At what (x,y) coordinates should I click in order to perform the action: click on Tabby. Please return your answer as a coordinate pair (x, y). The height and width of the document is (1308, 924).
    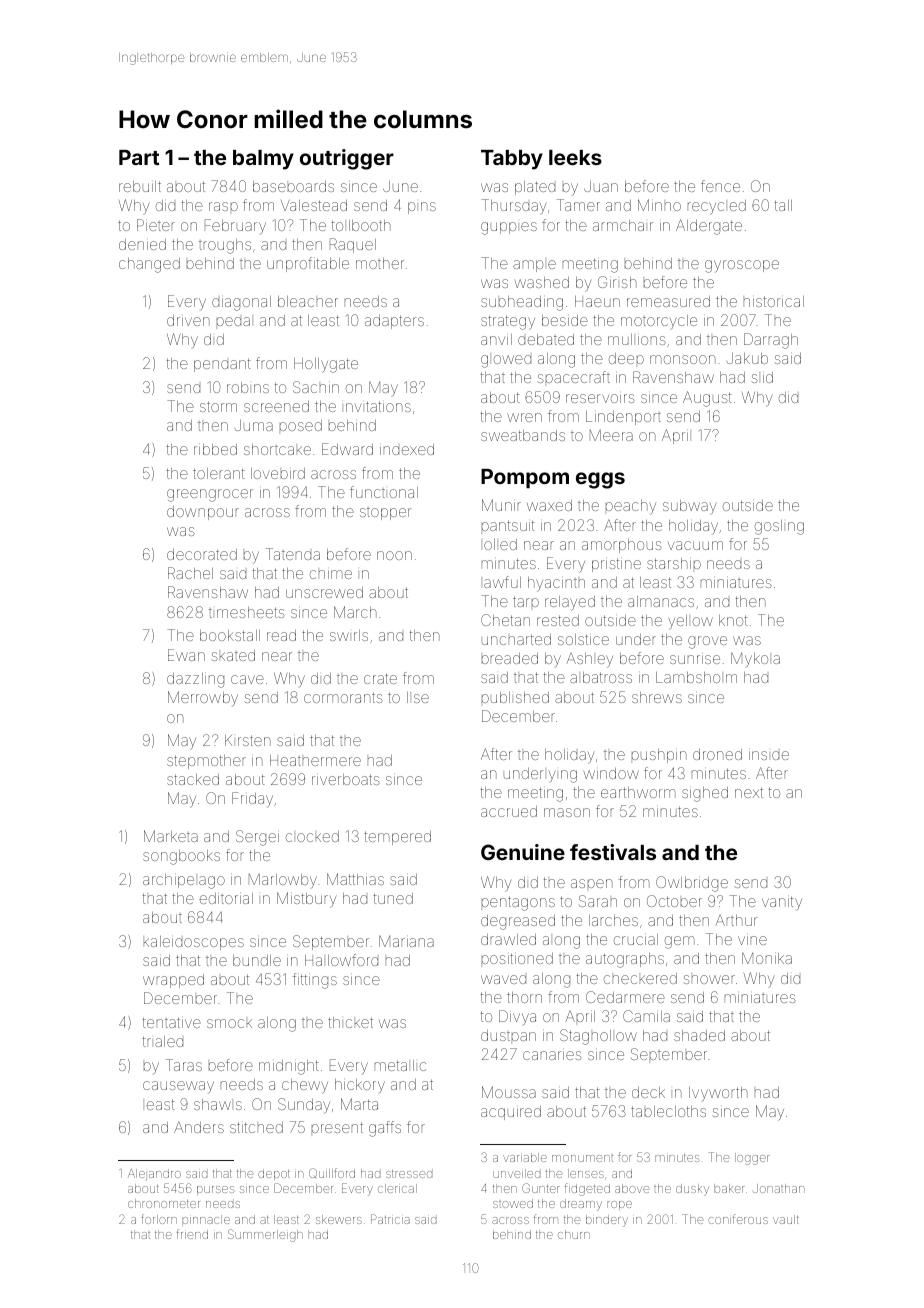
    Looking at the image, I should click on (512, 160).
